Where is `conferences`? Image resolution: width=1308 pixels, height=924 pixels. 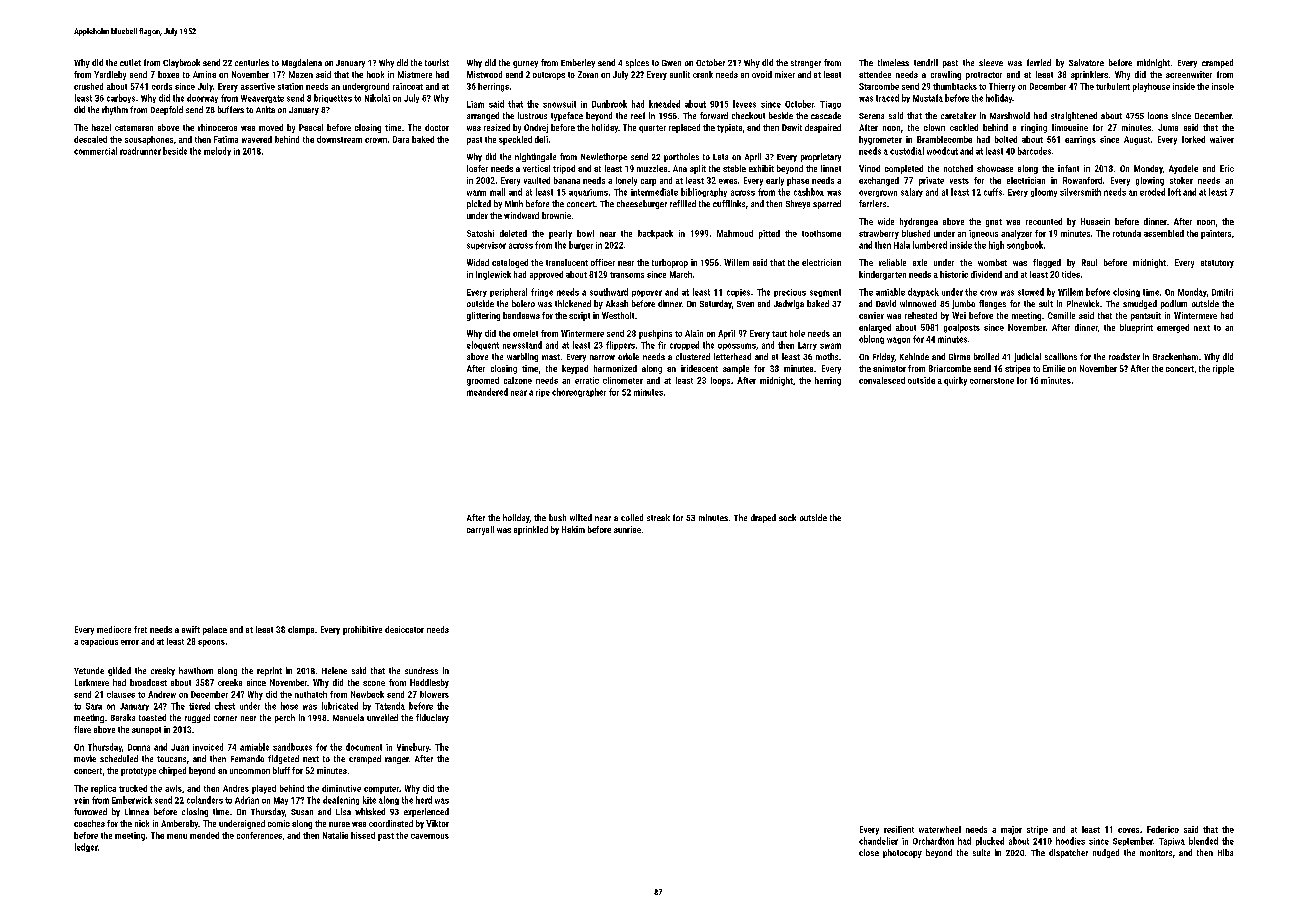
conferences is located at coordinates (259, 835).
